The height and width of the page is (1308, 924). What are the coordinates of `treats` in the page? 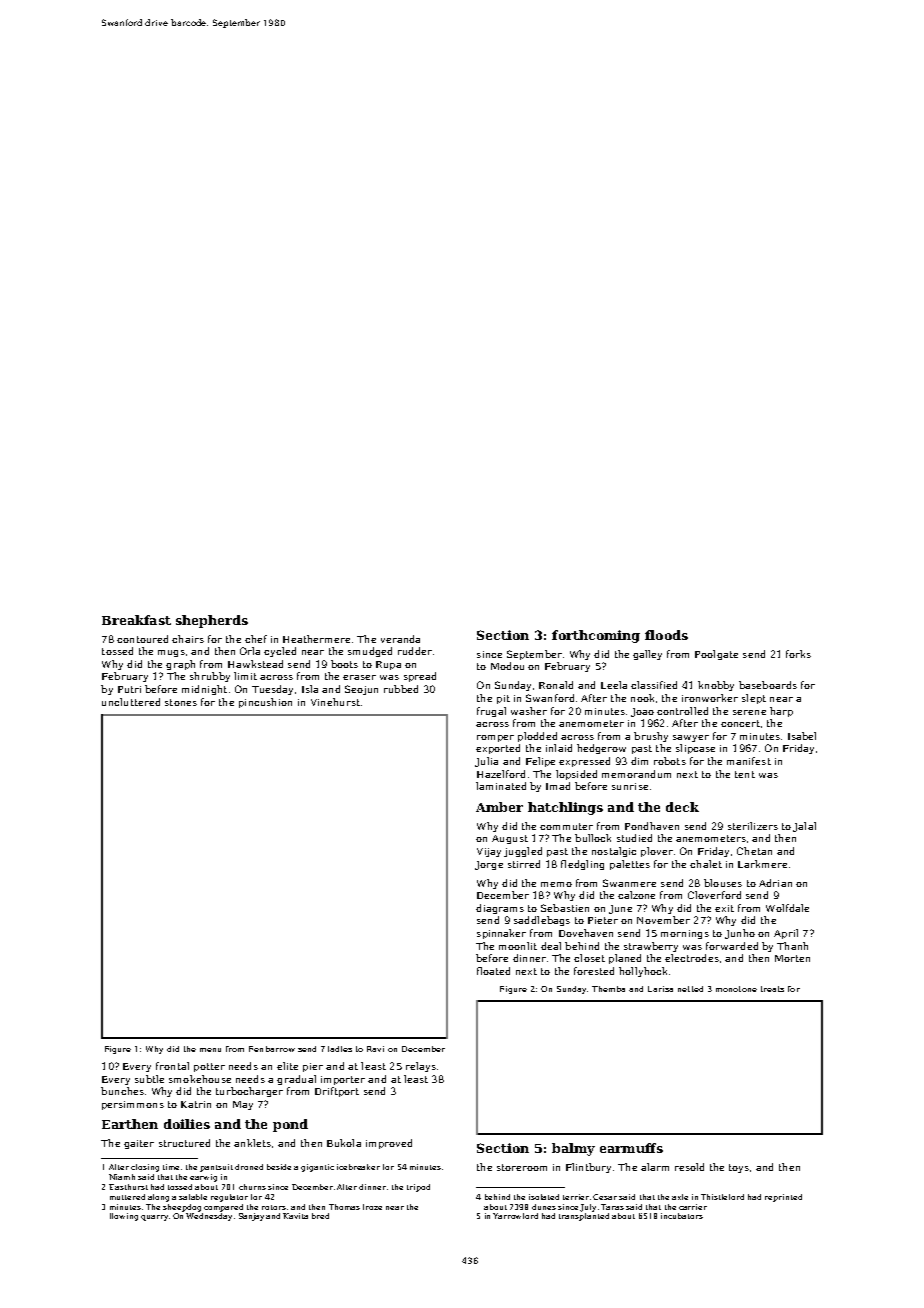 It's located at (772, 989).
